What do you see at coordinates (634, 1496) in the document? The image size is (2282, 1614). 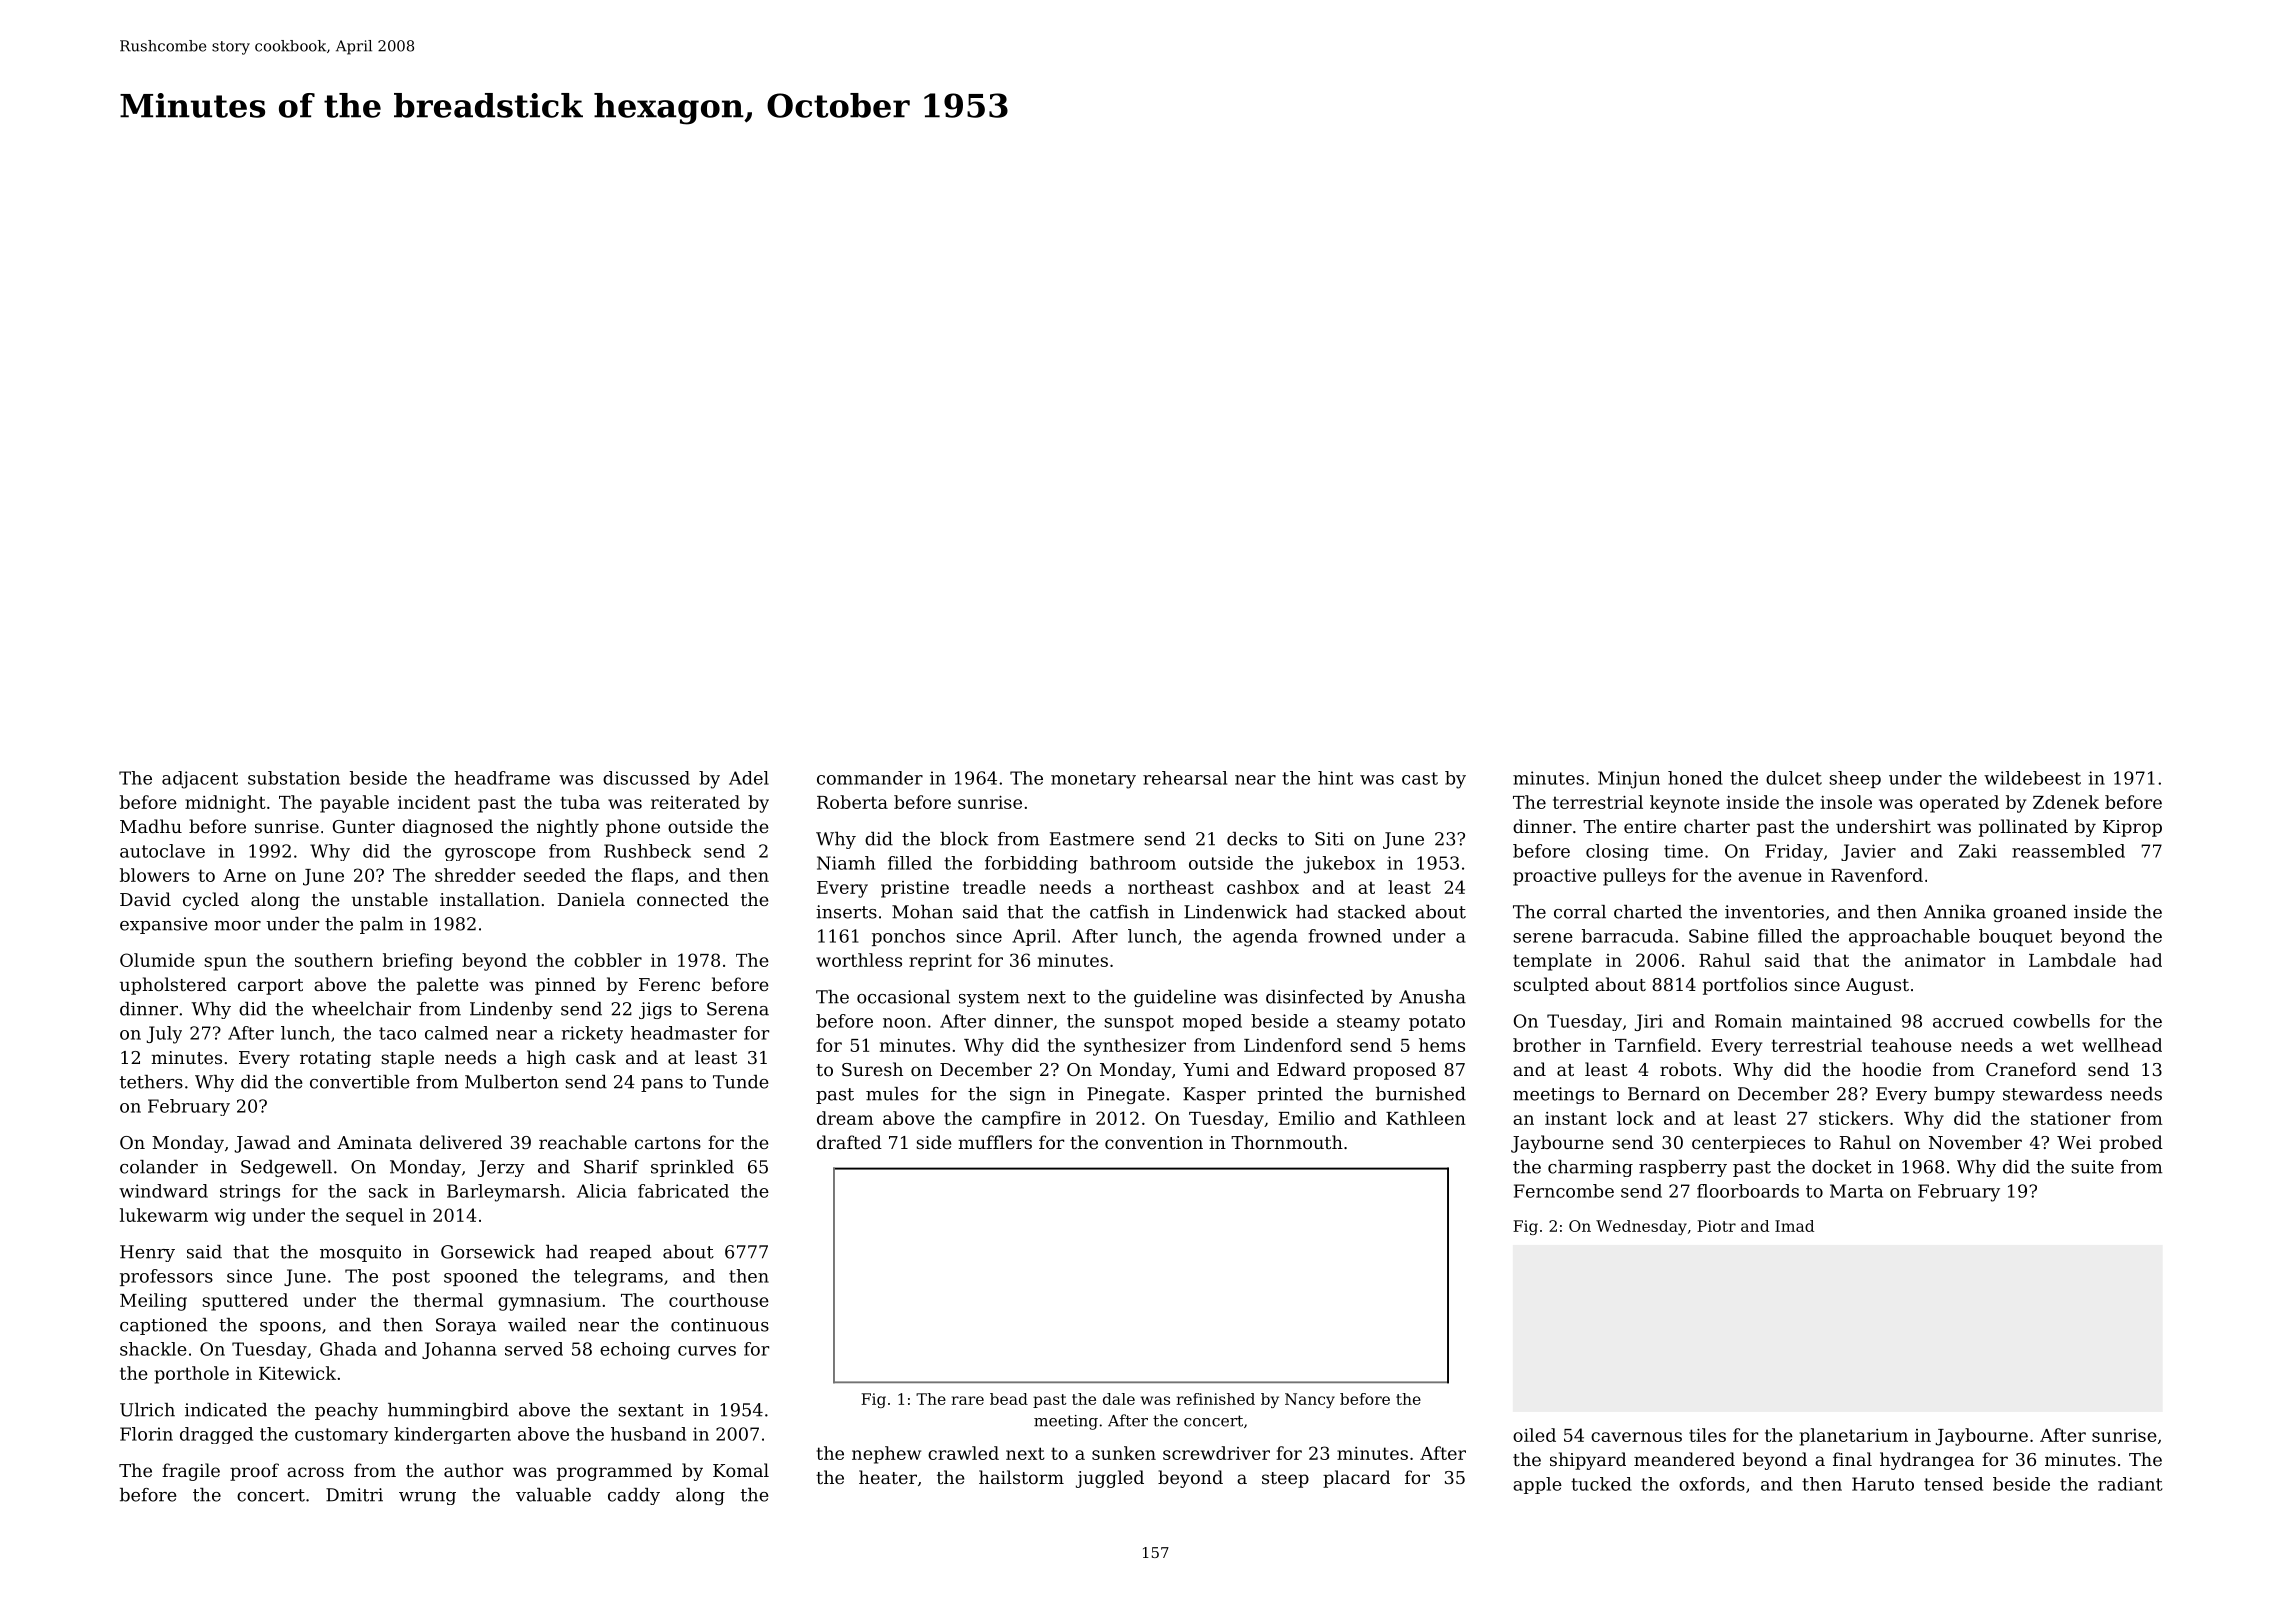 I see `caddy` at bounding box center [634, 1496].
